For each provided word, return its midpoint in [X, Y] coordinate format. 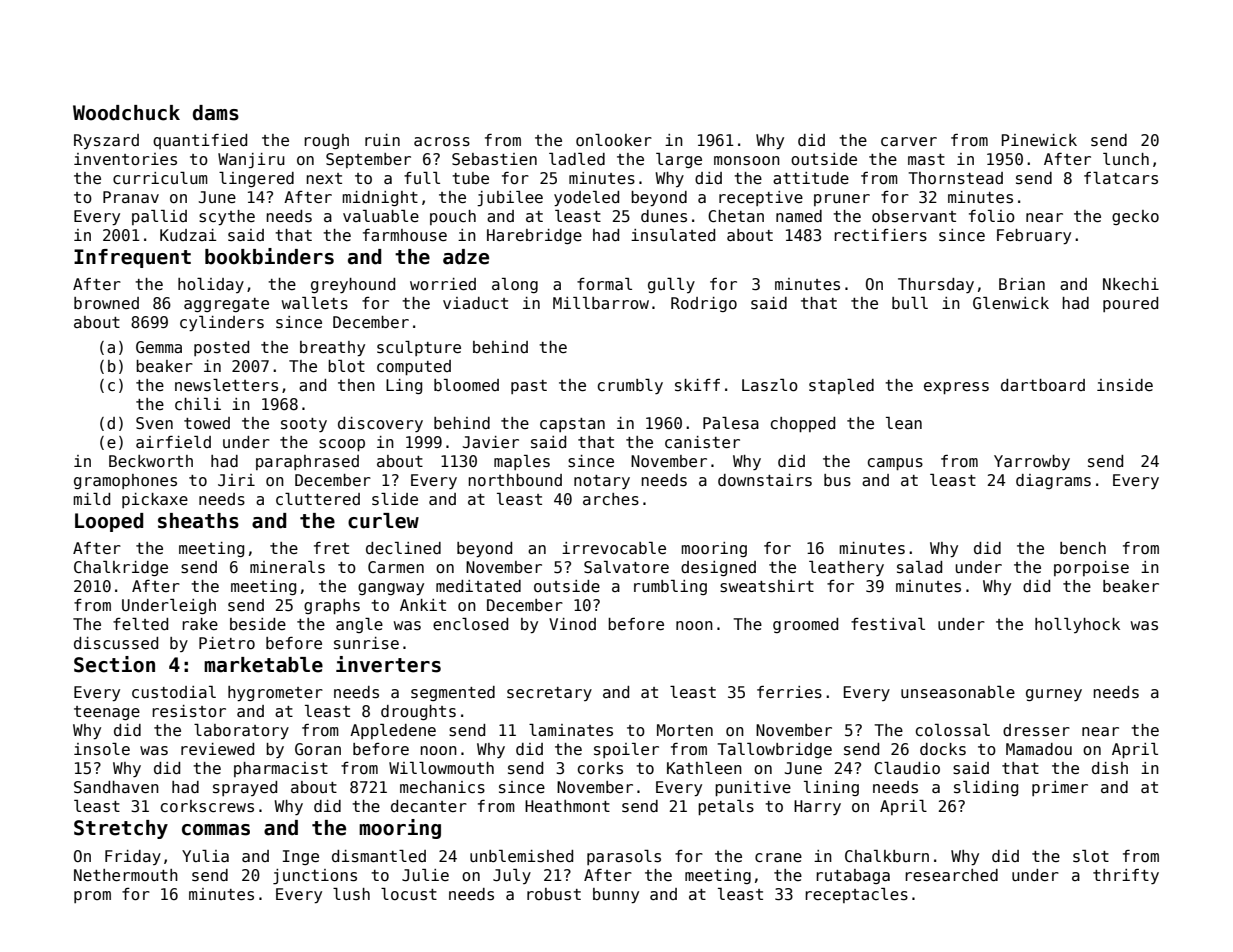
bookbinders [269, 256]
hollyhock [1077, 625]
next [324, 178]
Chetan [736, 216]
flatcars [1121, 178]
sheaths [198, 521]
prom [92, 897]
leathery [846, 568]
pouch [453, 217]
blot [346, 366]
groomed [805, 625]
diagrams [1053, 481]
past [529, 387]
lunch [1126, 159]
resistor [189, 711]
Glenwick [1011, 303]
